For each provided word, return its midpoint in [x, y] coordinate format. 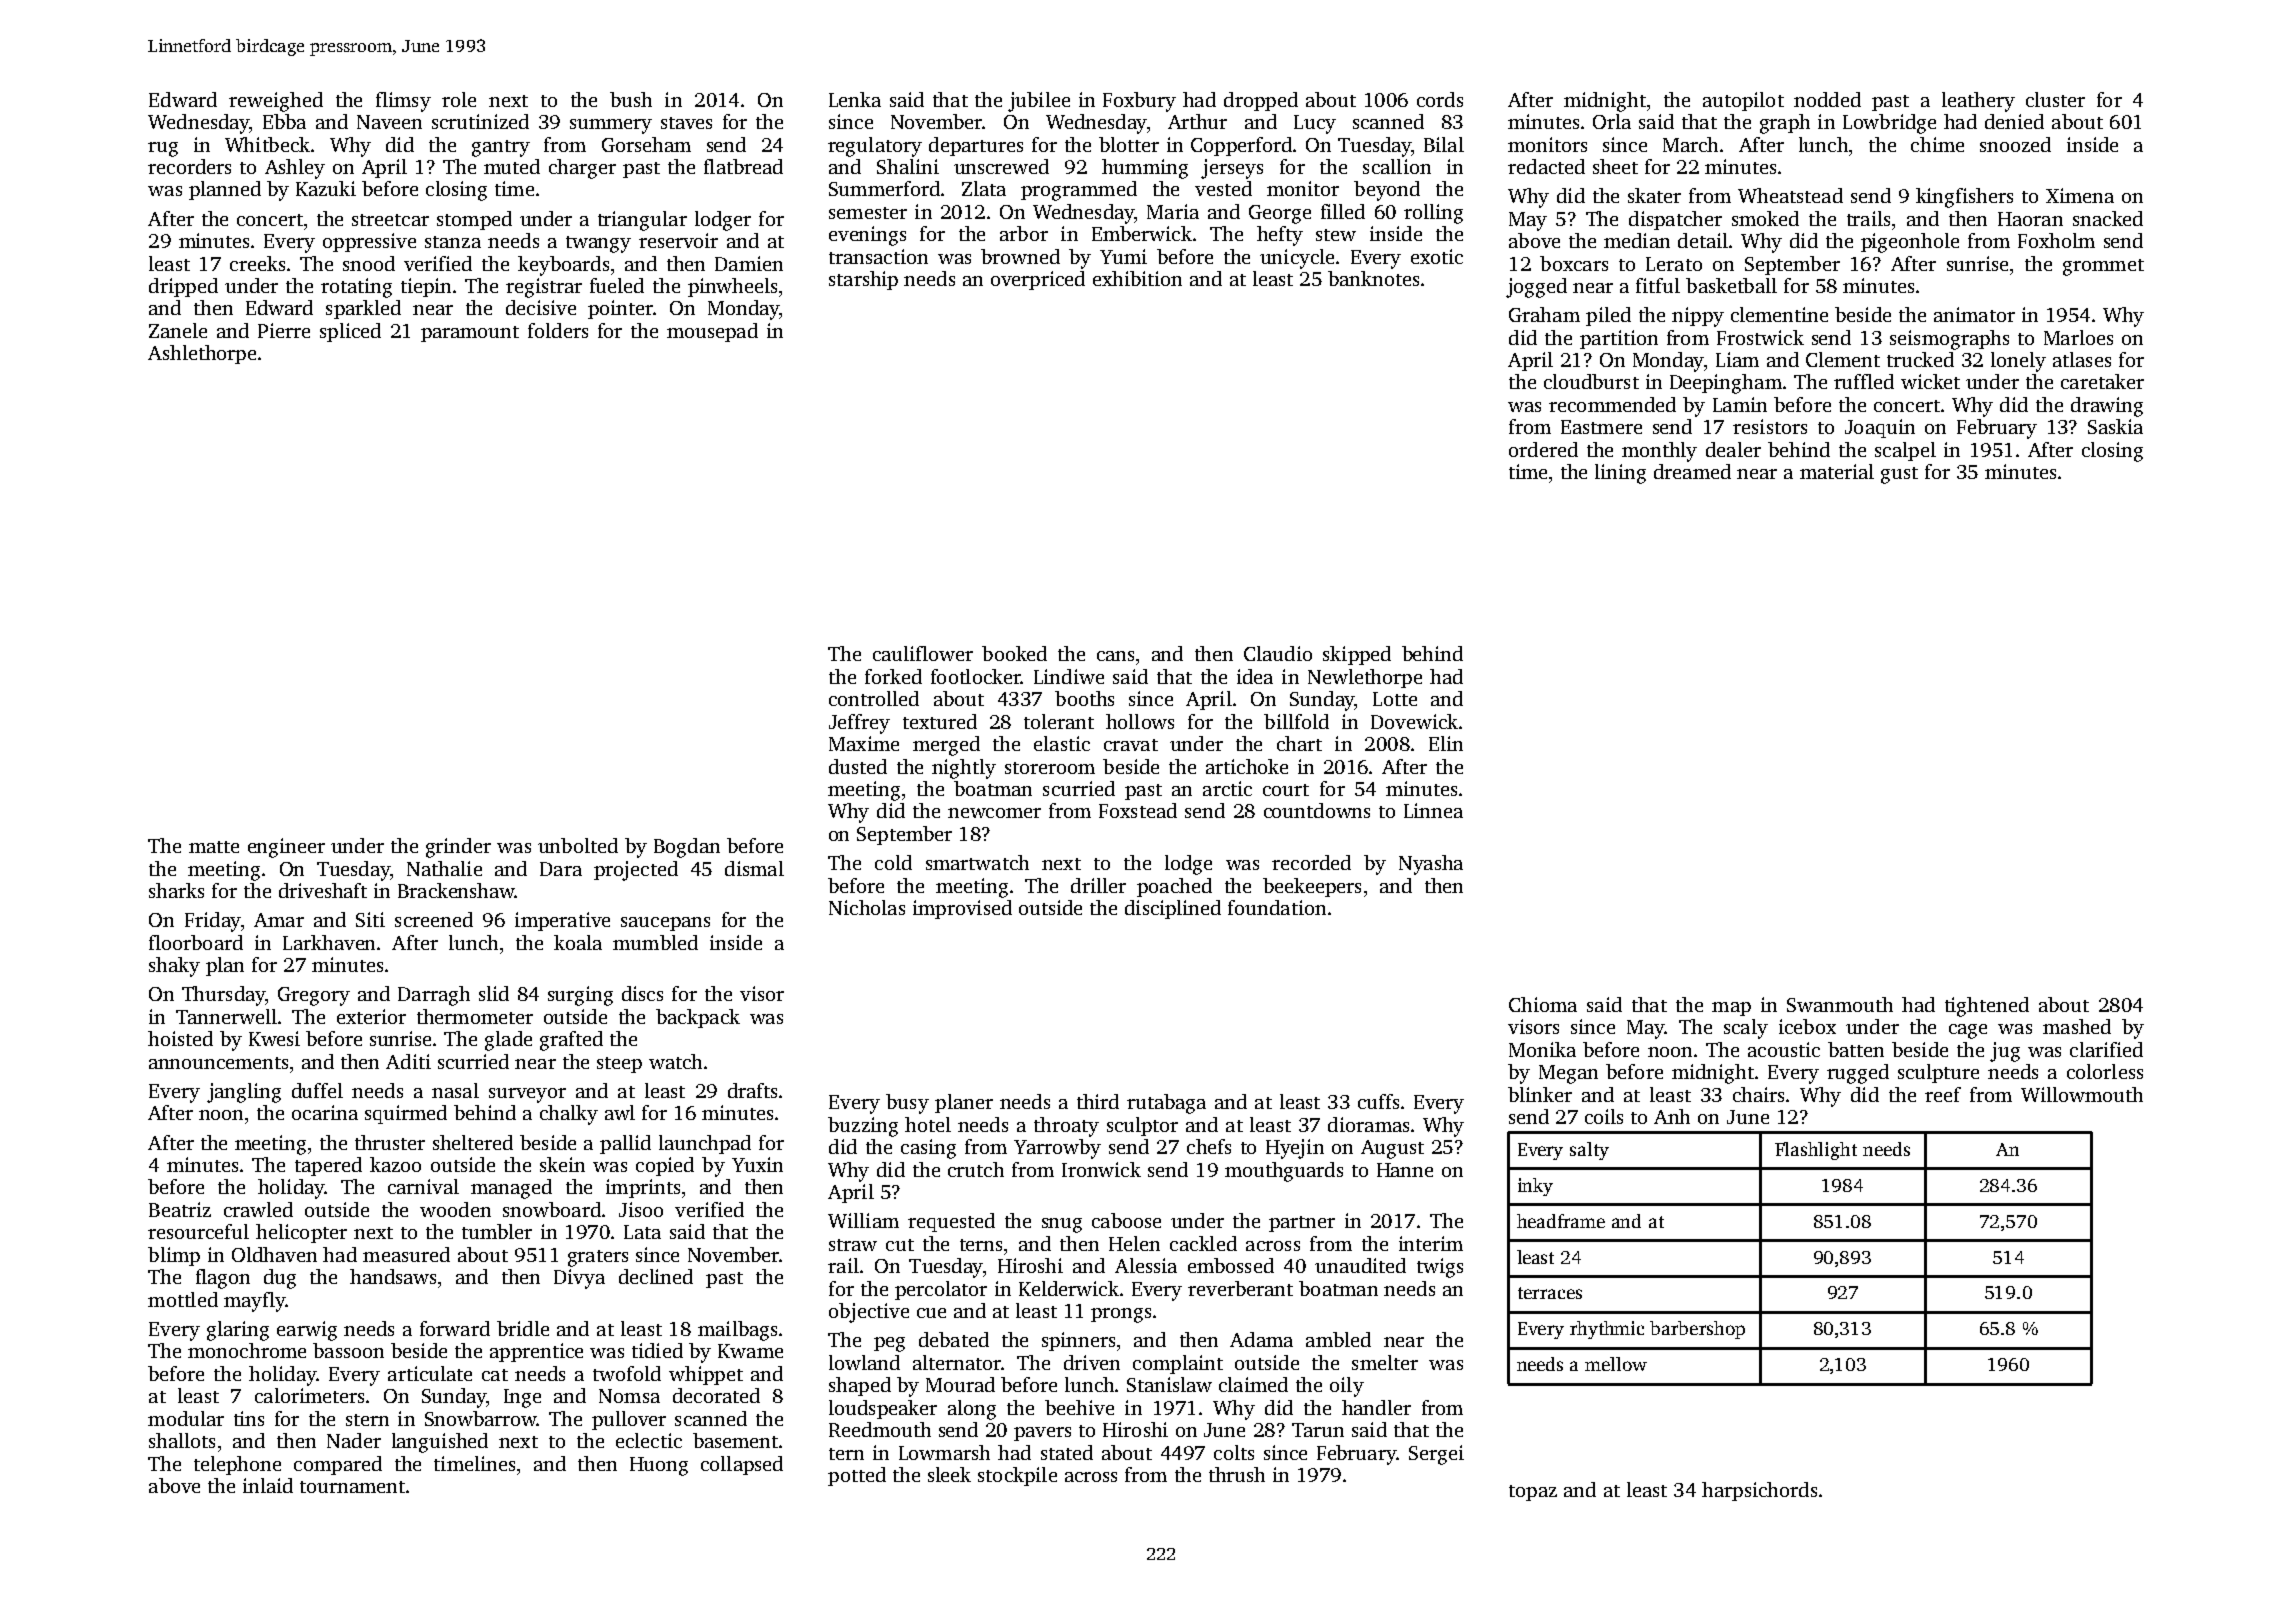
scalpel [1905, 451]
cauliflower [923, 653]
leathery [1978, 102]
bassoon [348, 1350]
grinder [458, 848]
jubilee [1039, 102]
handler [1376, 1407]
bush [631, 99]
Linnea [1433, 810]
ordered [1543, 449]
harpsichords [1759, 1491]
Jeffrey [859, 724]
